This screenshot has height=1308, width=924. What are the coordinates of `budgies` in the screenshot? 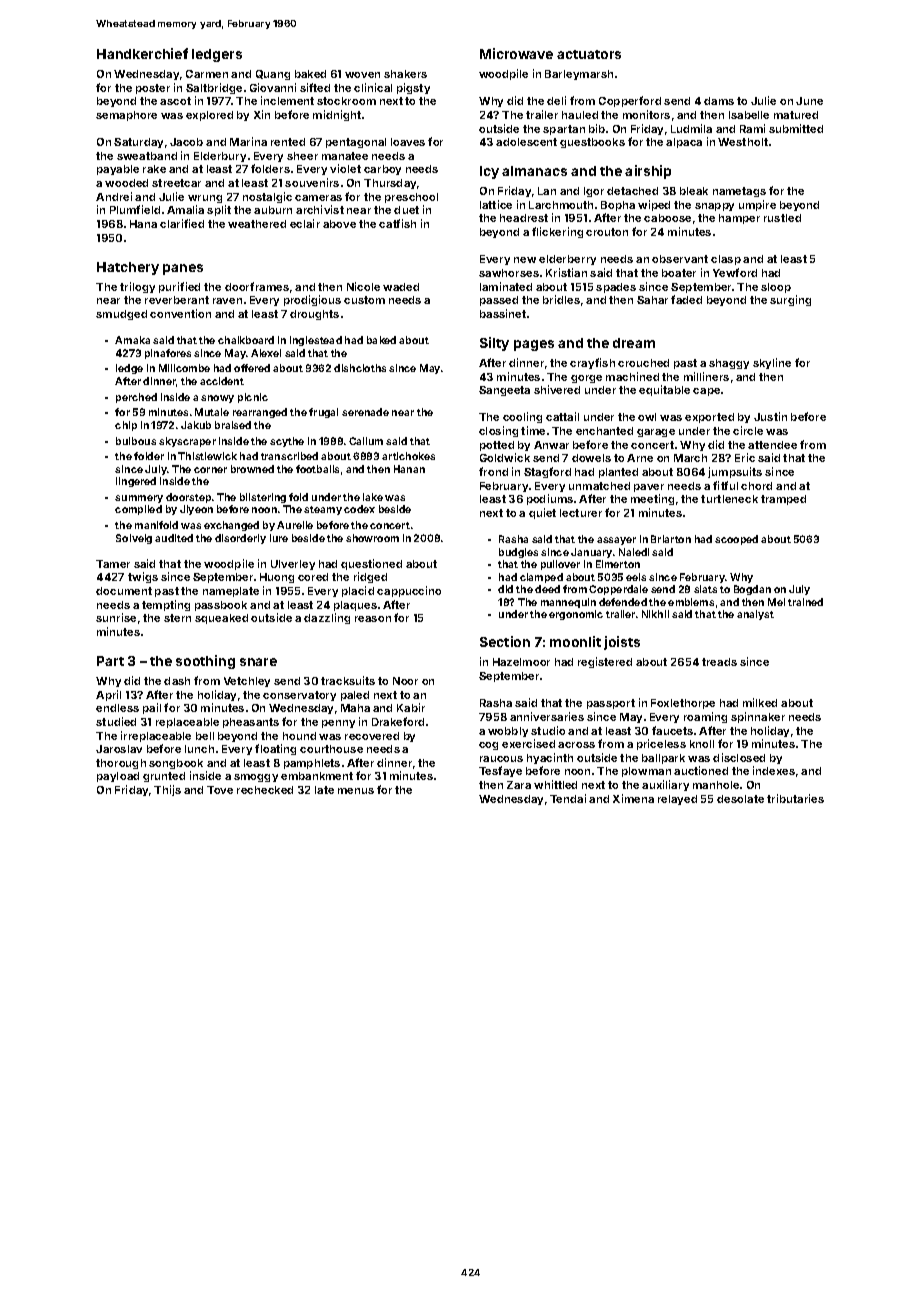 It's located at (518, 553).
